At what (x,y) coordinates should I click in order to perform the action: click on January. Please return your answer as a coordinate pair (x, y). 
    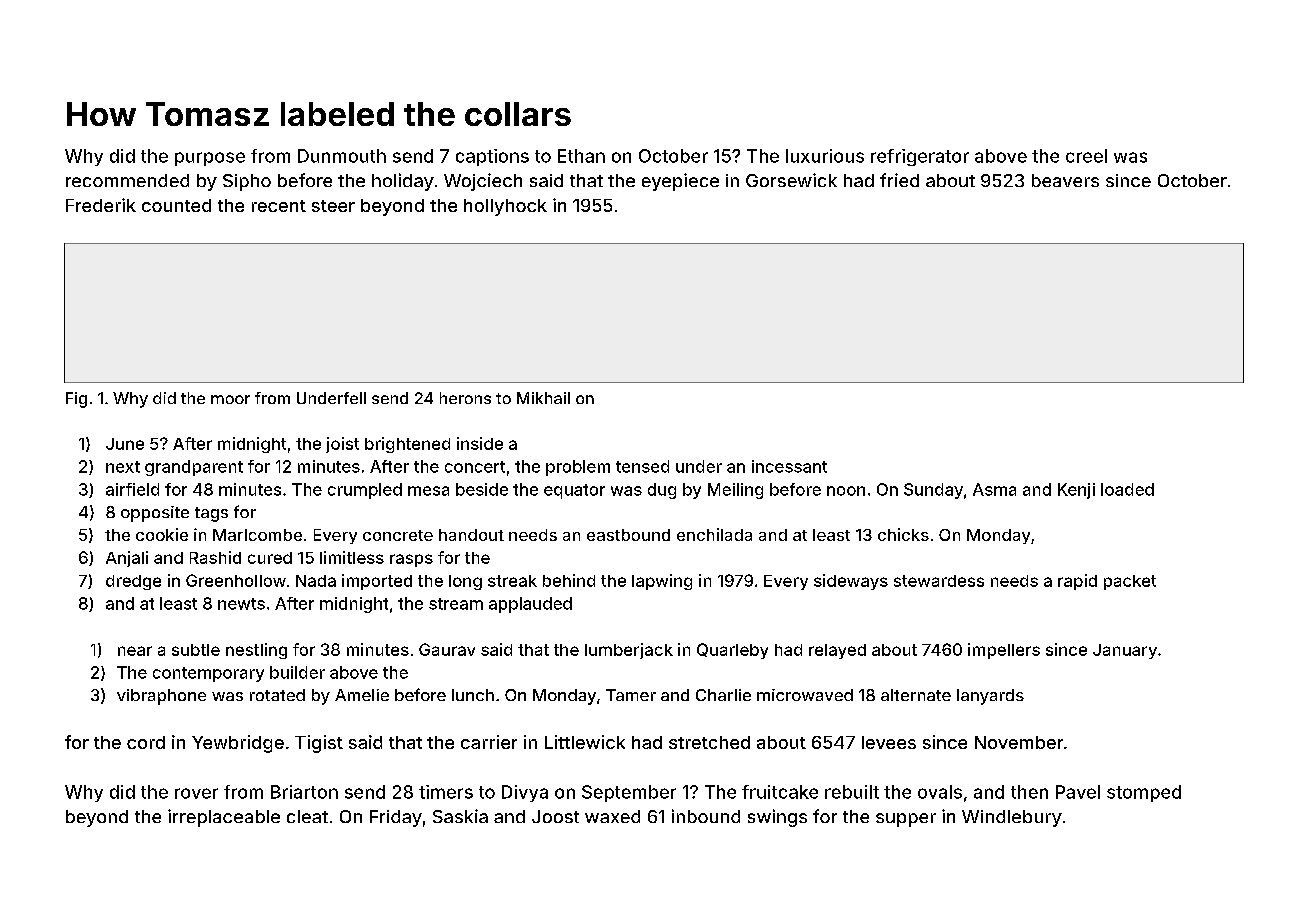
    Looking at the image, I should click on (1125, 651).
